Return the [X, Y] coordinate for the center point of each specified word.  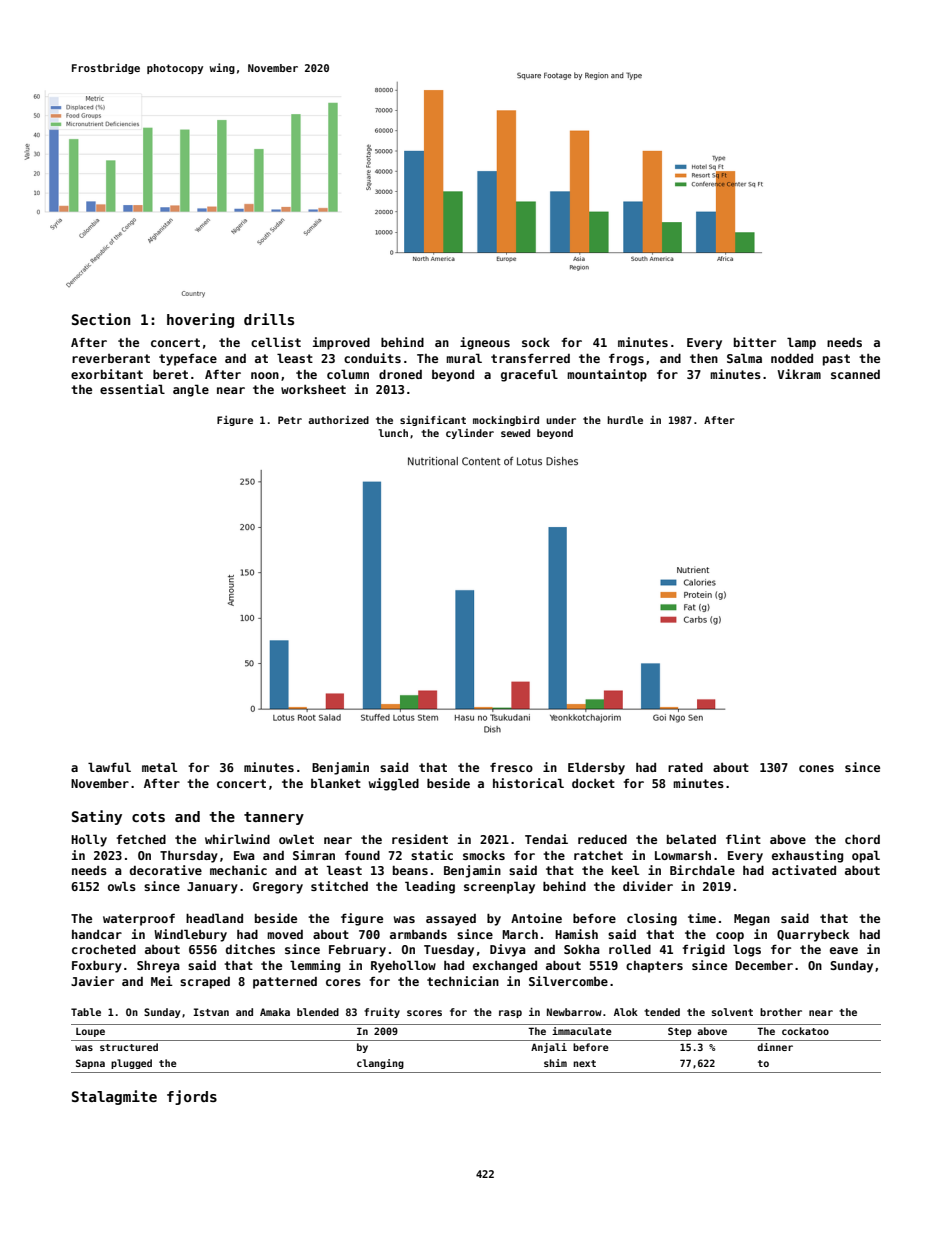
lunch [393, 433]
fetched [141, 839]
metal [159, 767]
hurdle [625, 420]
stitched [339, 886]
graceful [529, 375]
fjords [192, 1097]
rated [685, 767]
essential [132, 389]
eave [844, 950]
